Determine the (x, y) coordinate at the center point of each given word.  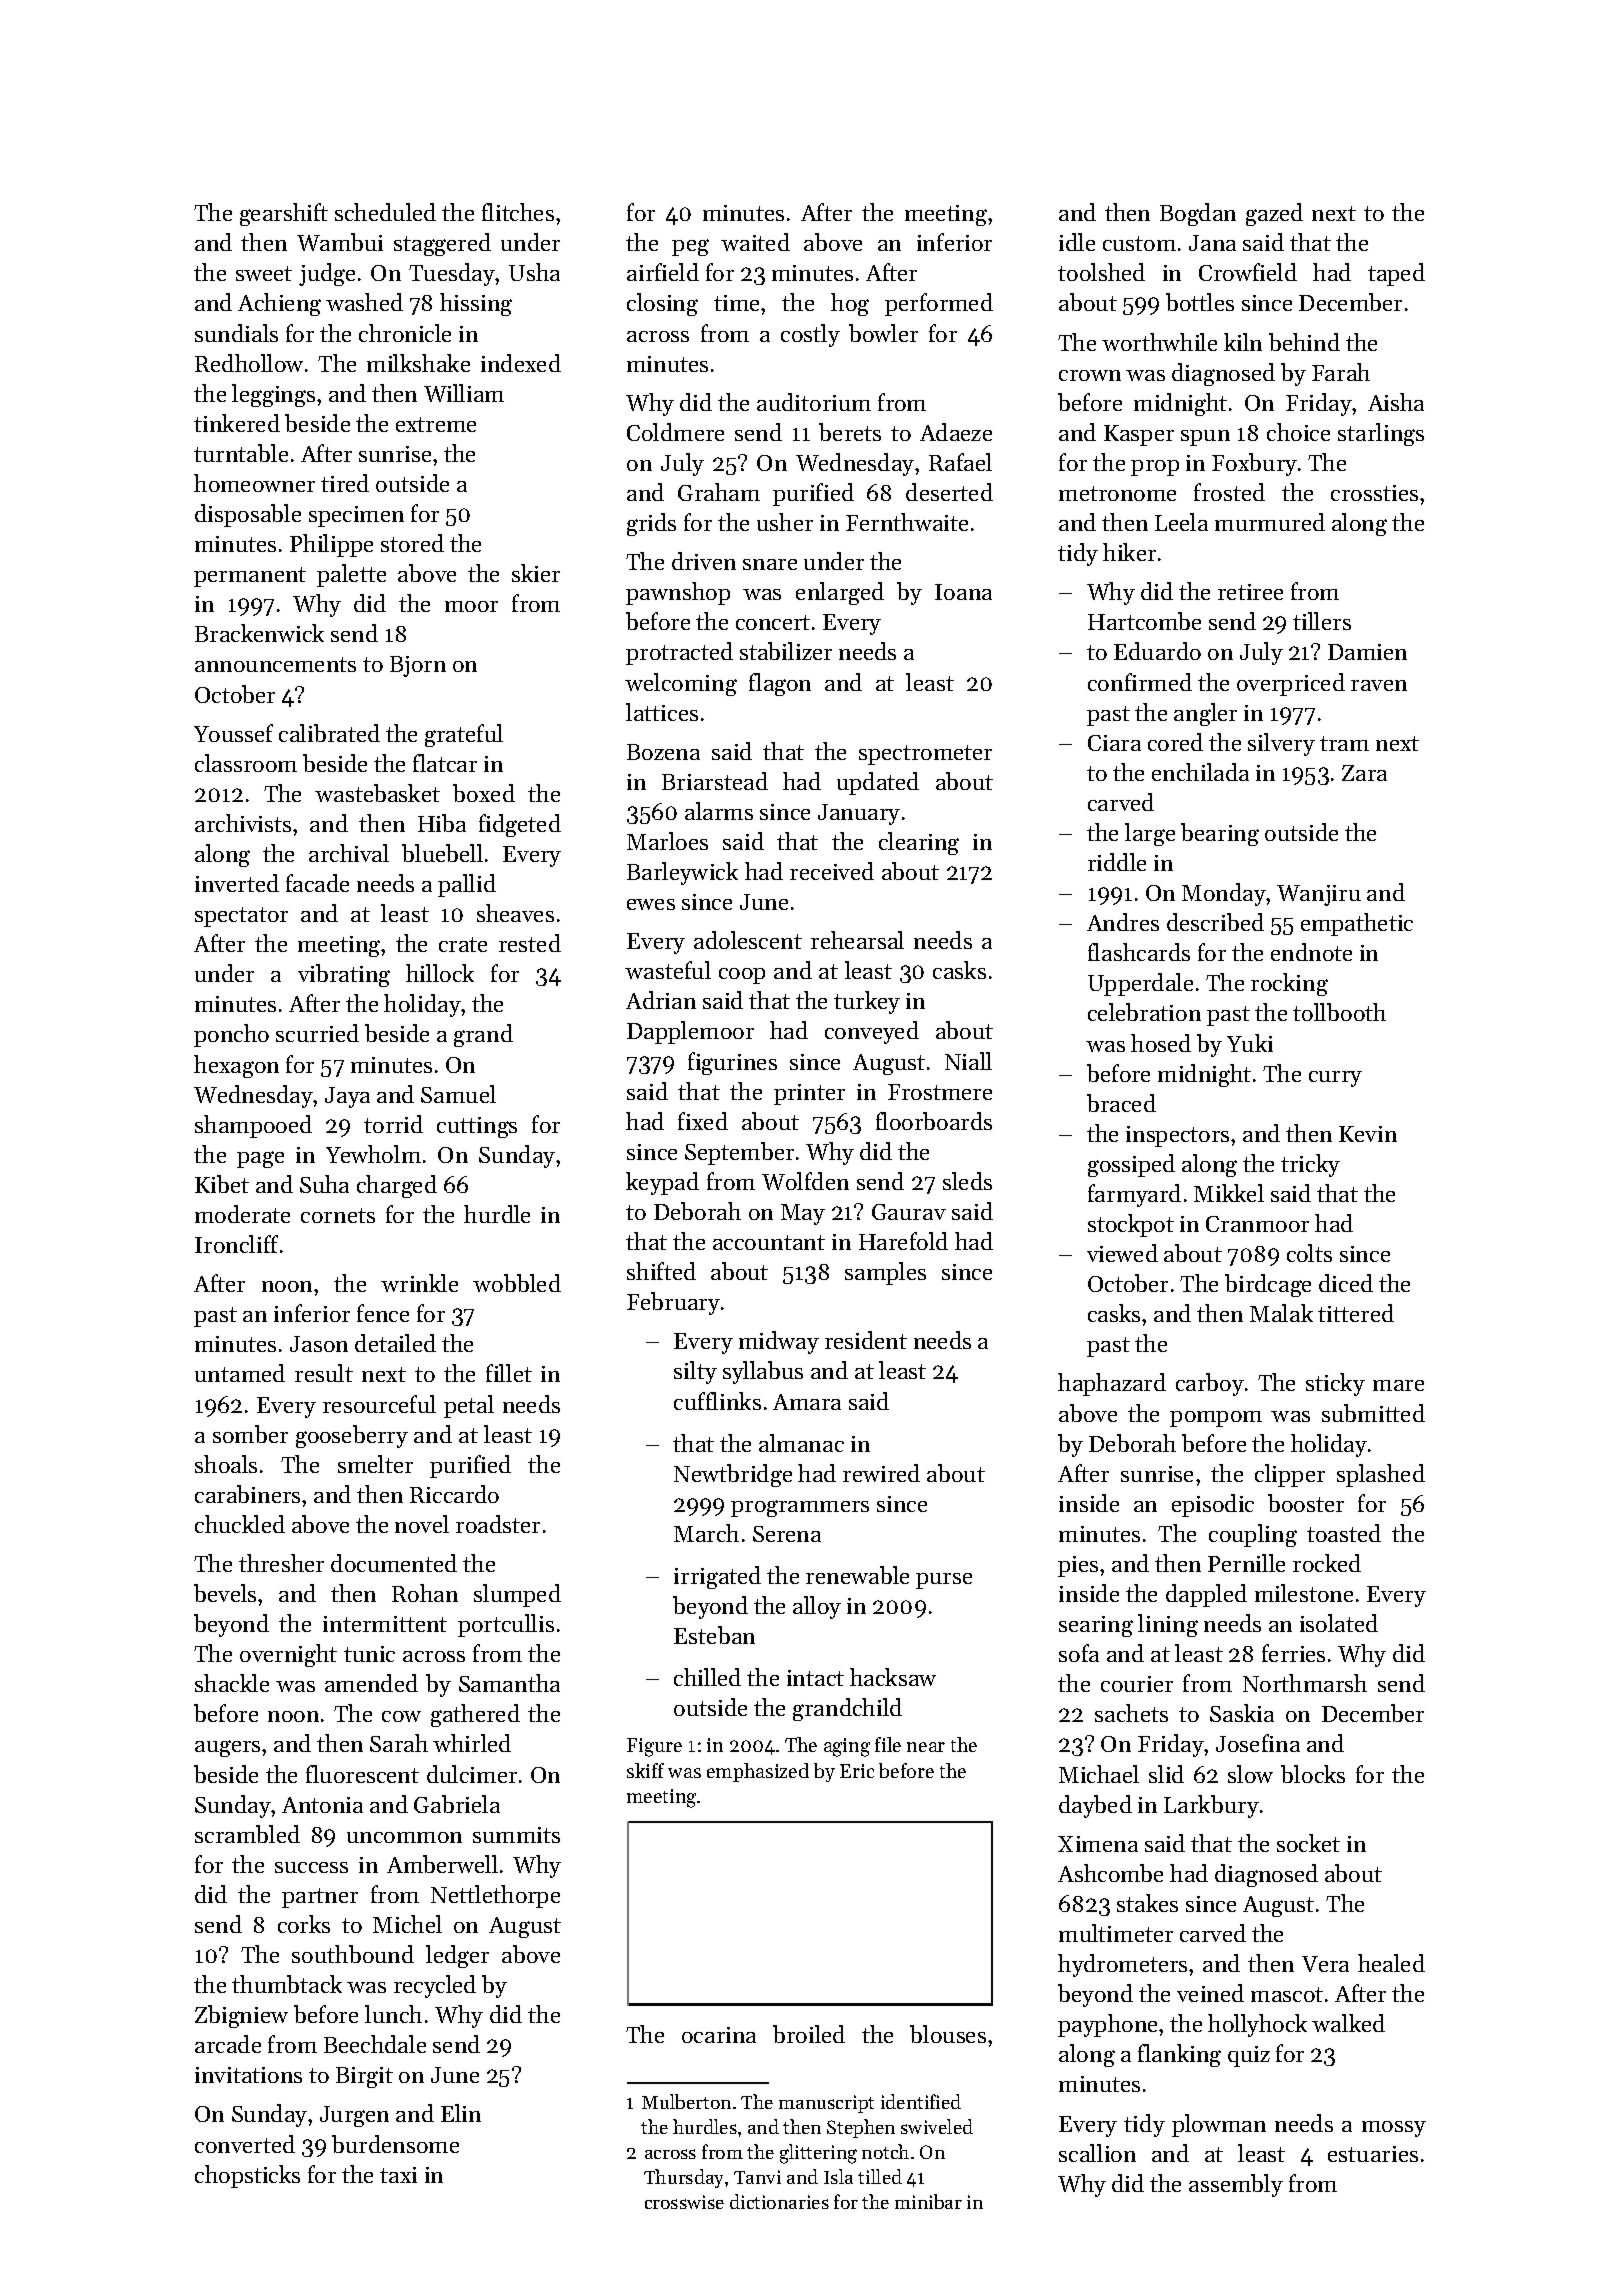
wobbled (517, 1283)
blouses (948, 2034)
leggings (273, 395)
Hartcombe (1144, 621)
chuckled (240, 1524)
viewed (1122, 1253)
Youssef (233, 733)
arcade (228, 2044)
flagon (780, 684)
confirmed (1140, 682)
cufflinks (717, 1401)
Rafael (960, 462)
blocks (1313, 1774)
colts (1309, 1253)
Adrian (661, 1000)
